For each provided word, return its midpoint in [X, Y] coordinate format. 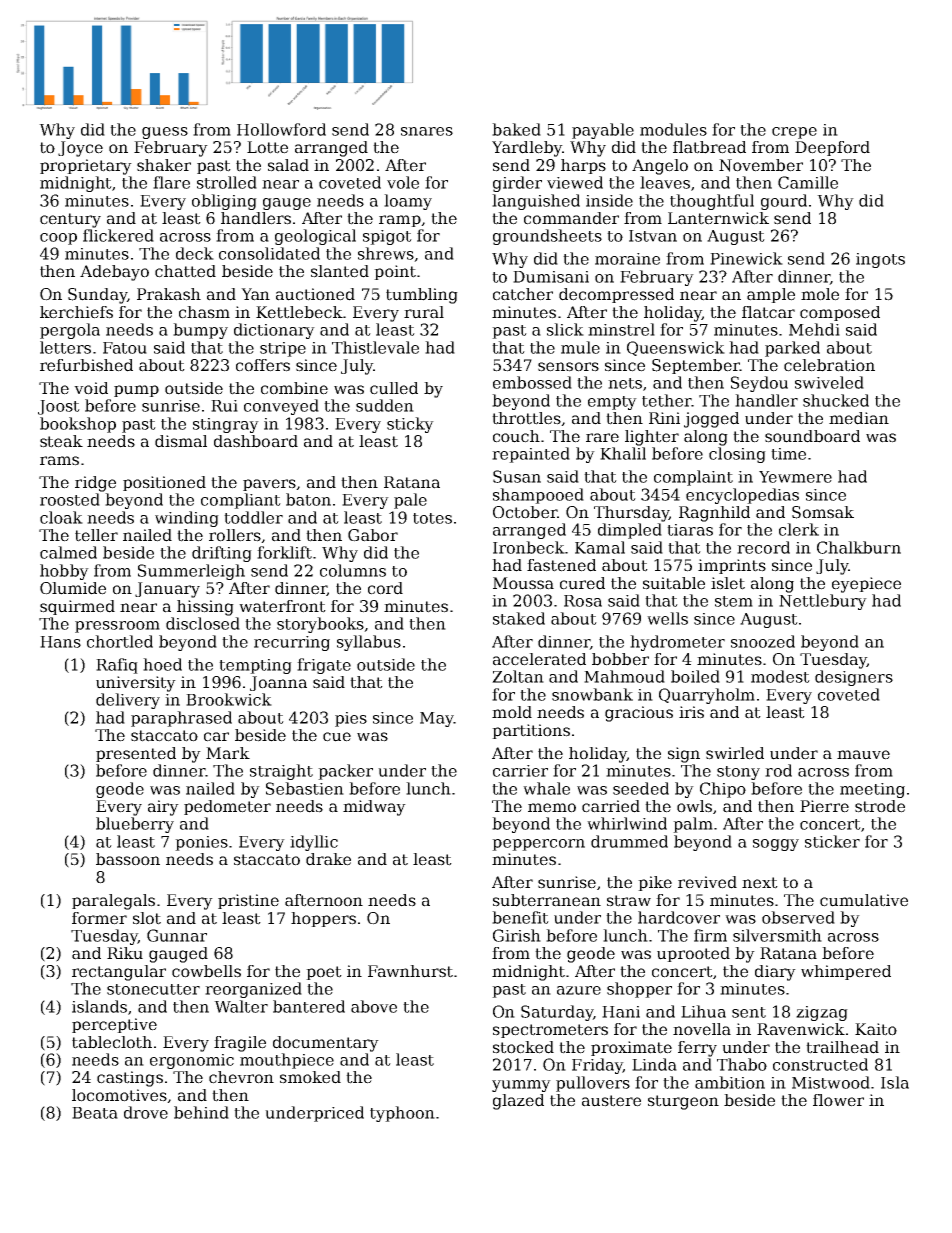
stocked [523, 1047]
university [136, 684]
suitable [674, 583]
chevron [241, 1077]
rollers [235, 535]
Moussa [523, 583]
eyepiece [866, 585]
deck [195, 253]
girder [517, 184]
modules [673, 129]
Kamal [600, 547]
